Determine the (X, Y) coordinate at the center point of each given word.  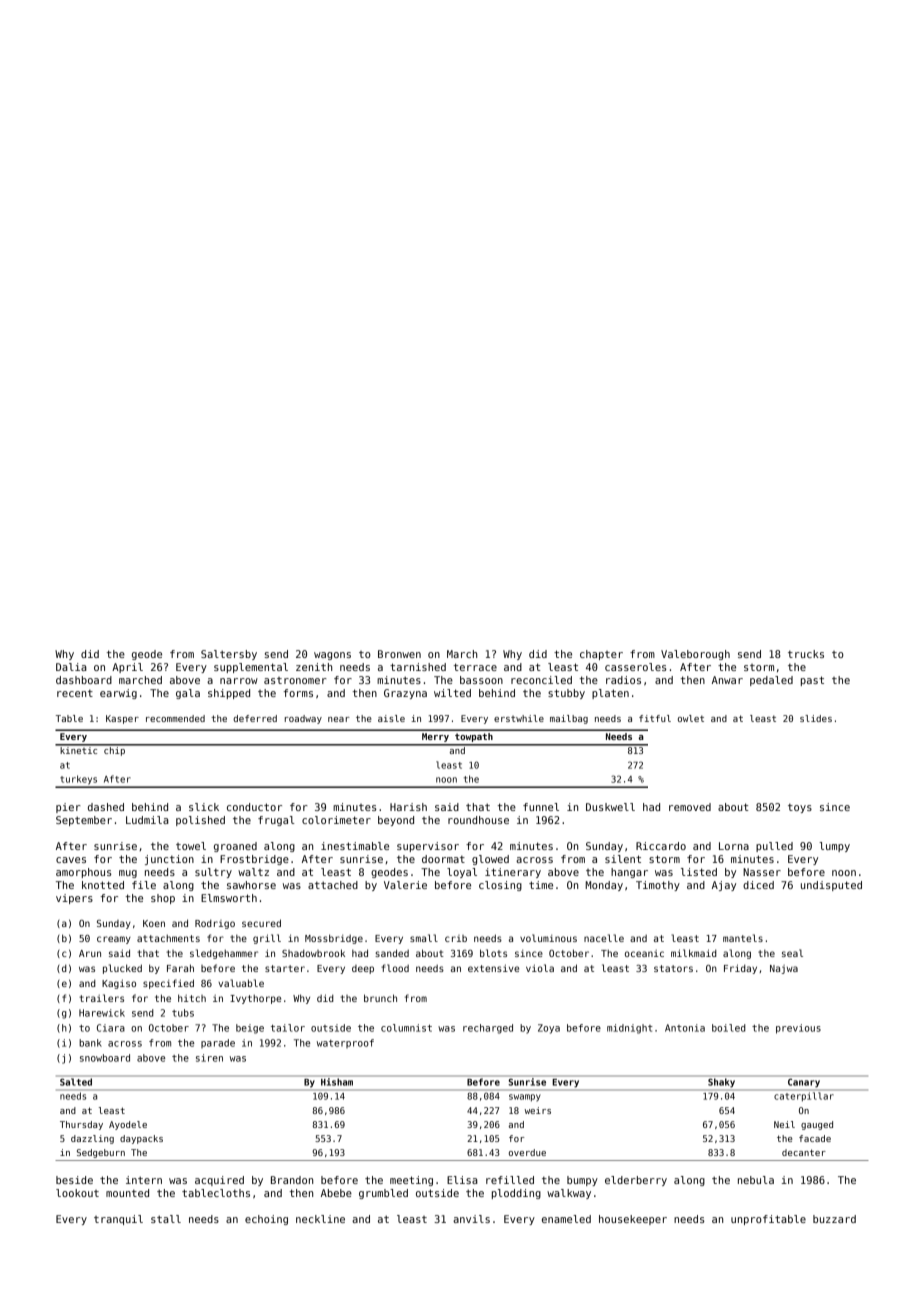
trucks (806, 654)
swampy (525, 1098)
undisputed (831, 886)
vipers (74, 899)
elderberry (636, 1181)
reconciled (541, 680)
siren (209, 1058)
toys (800, 808)
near (339, 719)
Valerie (405, 885)
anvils (471, 1219)
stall (166, 1219)
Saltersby (229, 655)
